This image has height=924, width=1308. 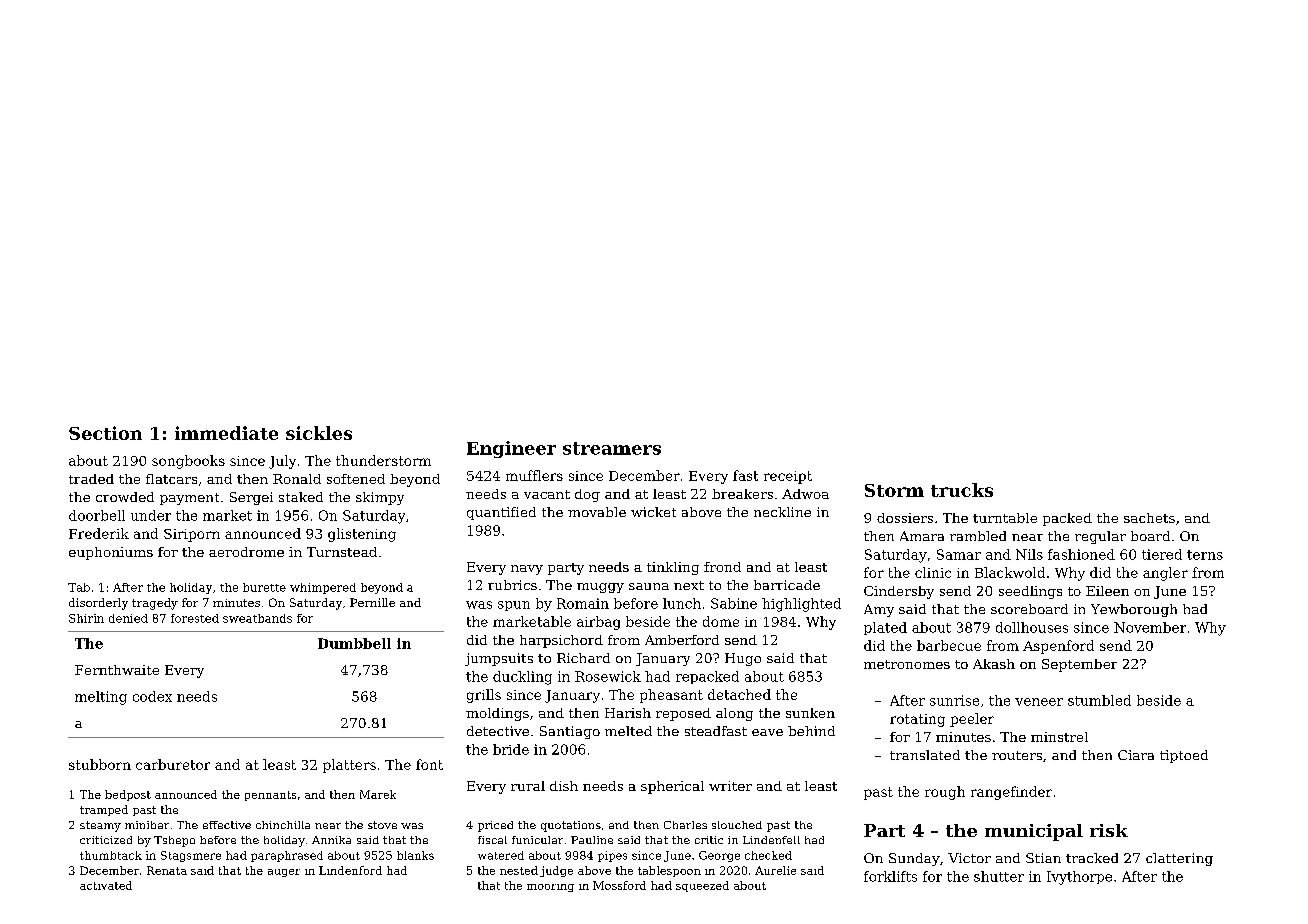 I want to click on turntable, so click(x=1005, y=518).
